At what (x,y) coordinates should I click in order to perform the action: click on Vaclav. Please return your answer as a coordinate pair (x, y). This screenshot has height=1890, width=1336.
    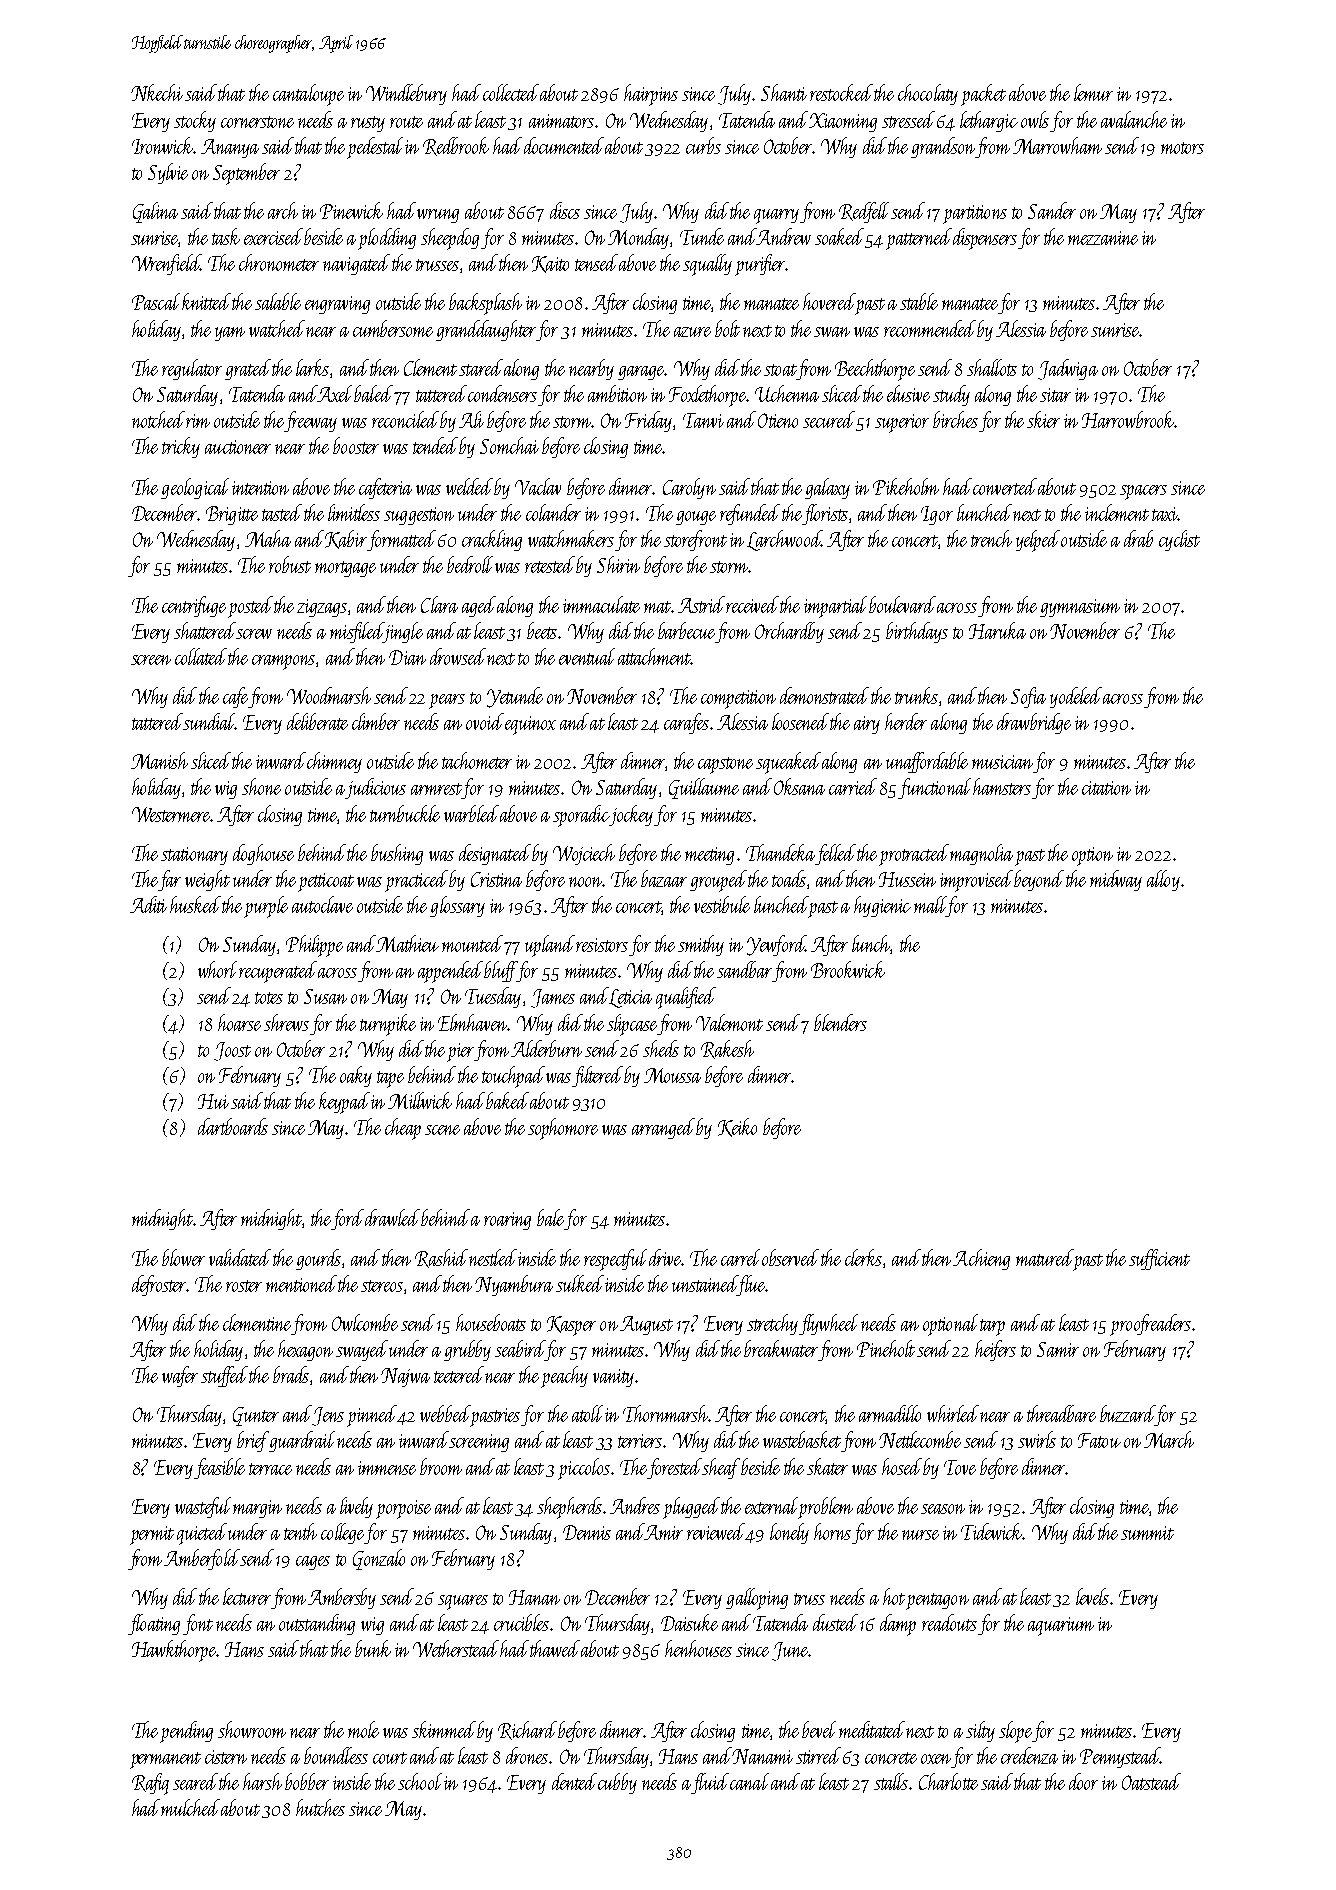
    Looking at the image, I should click on (538, 486).
